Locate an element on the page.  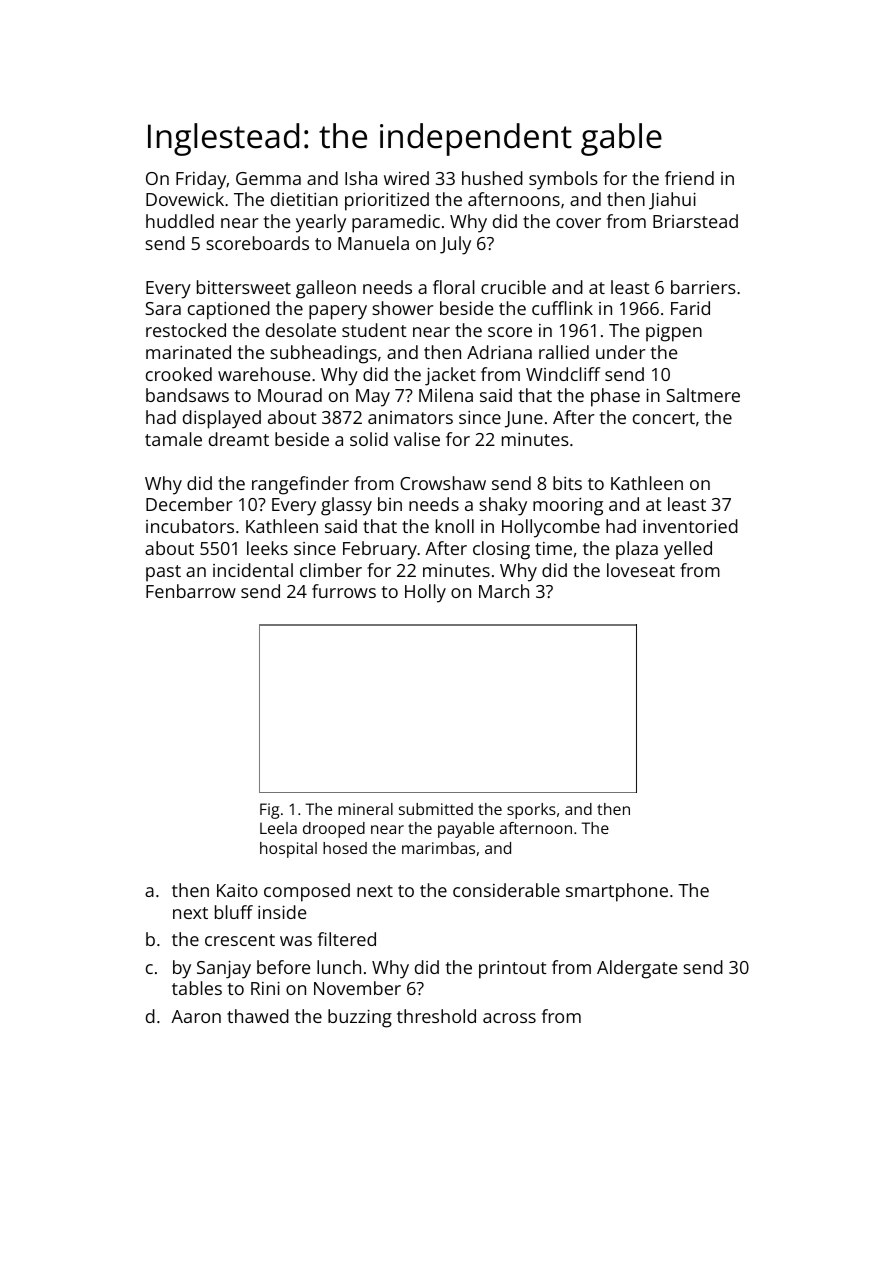
before is located at coordinates (283, 967).
